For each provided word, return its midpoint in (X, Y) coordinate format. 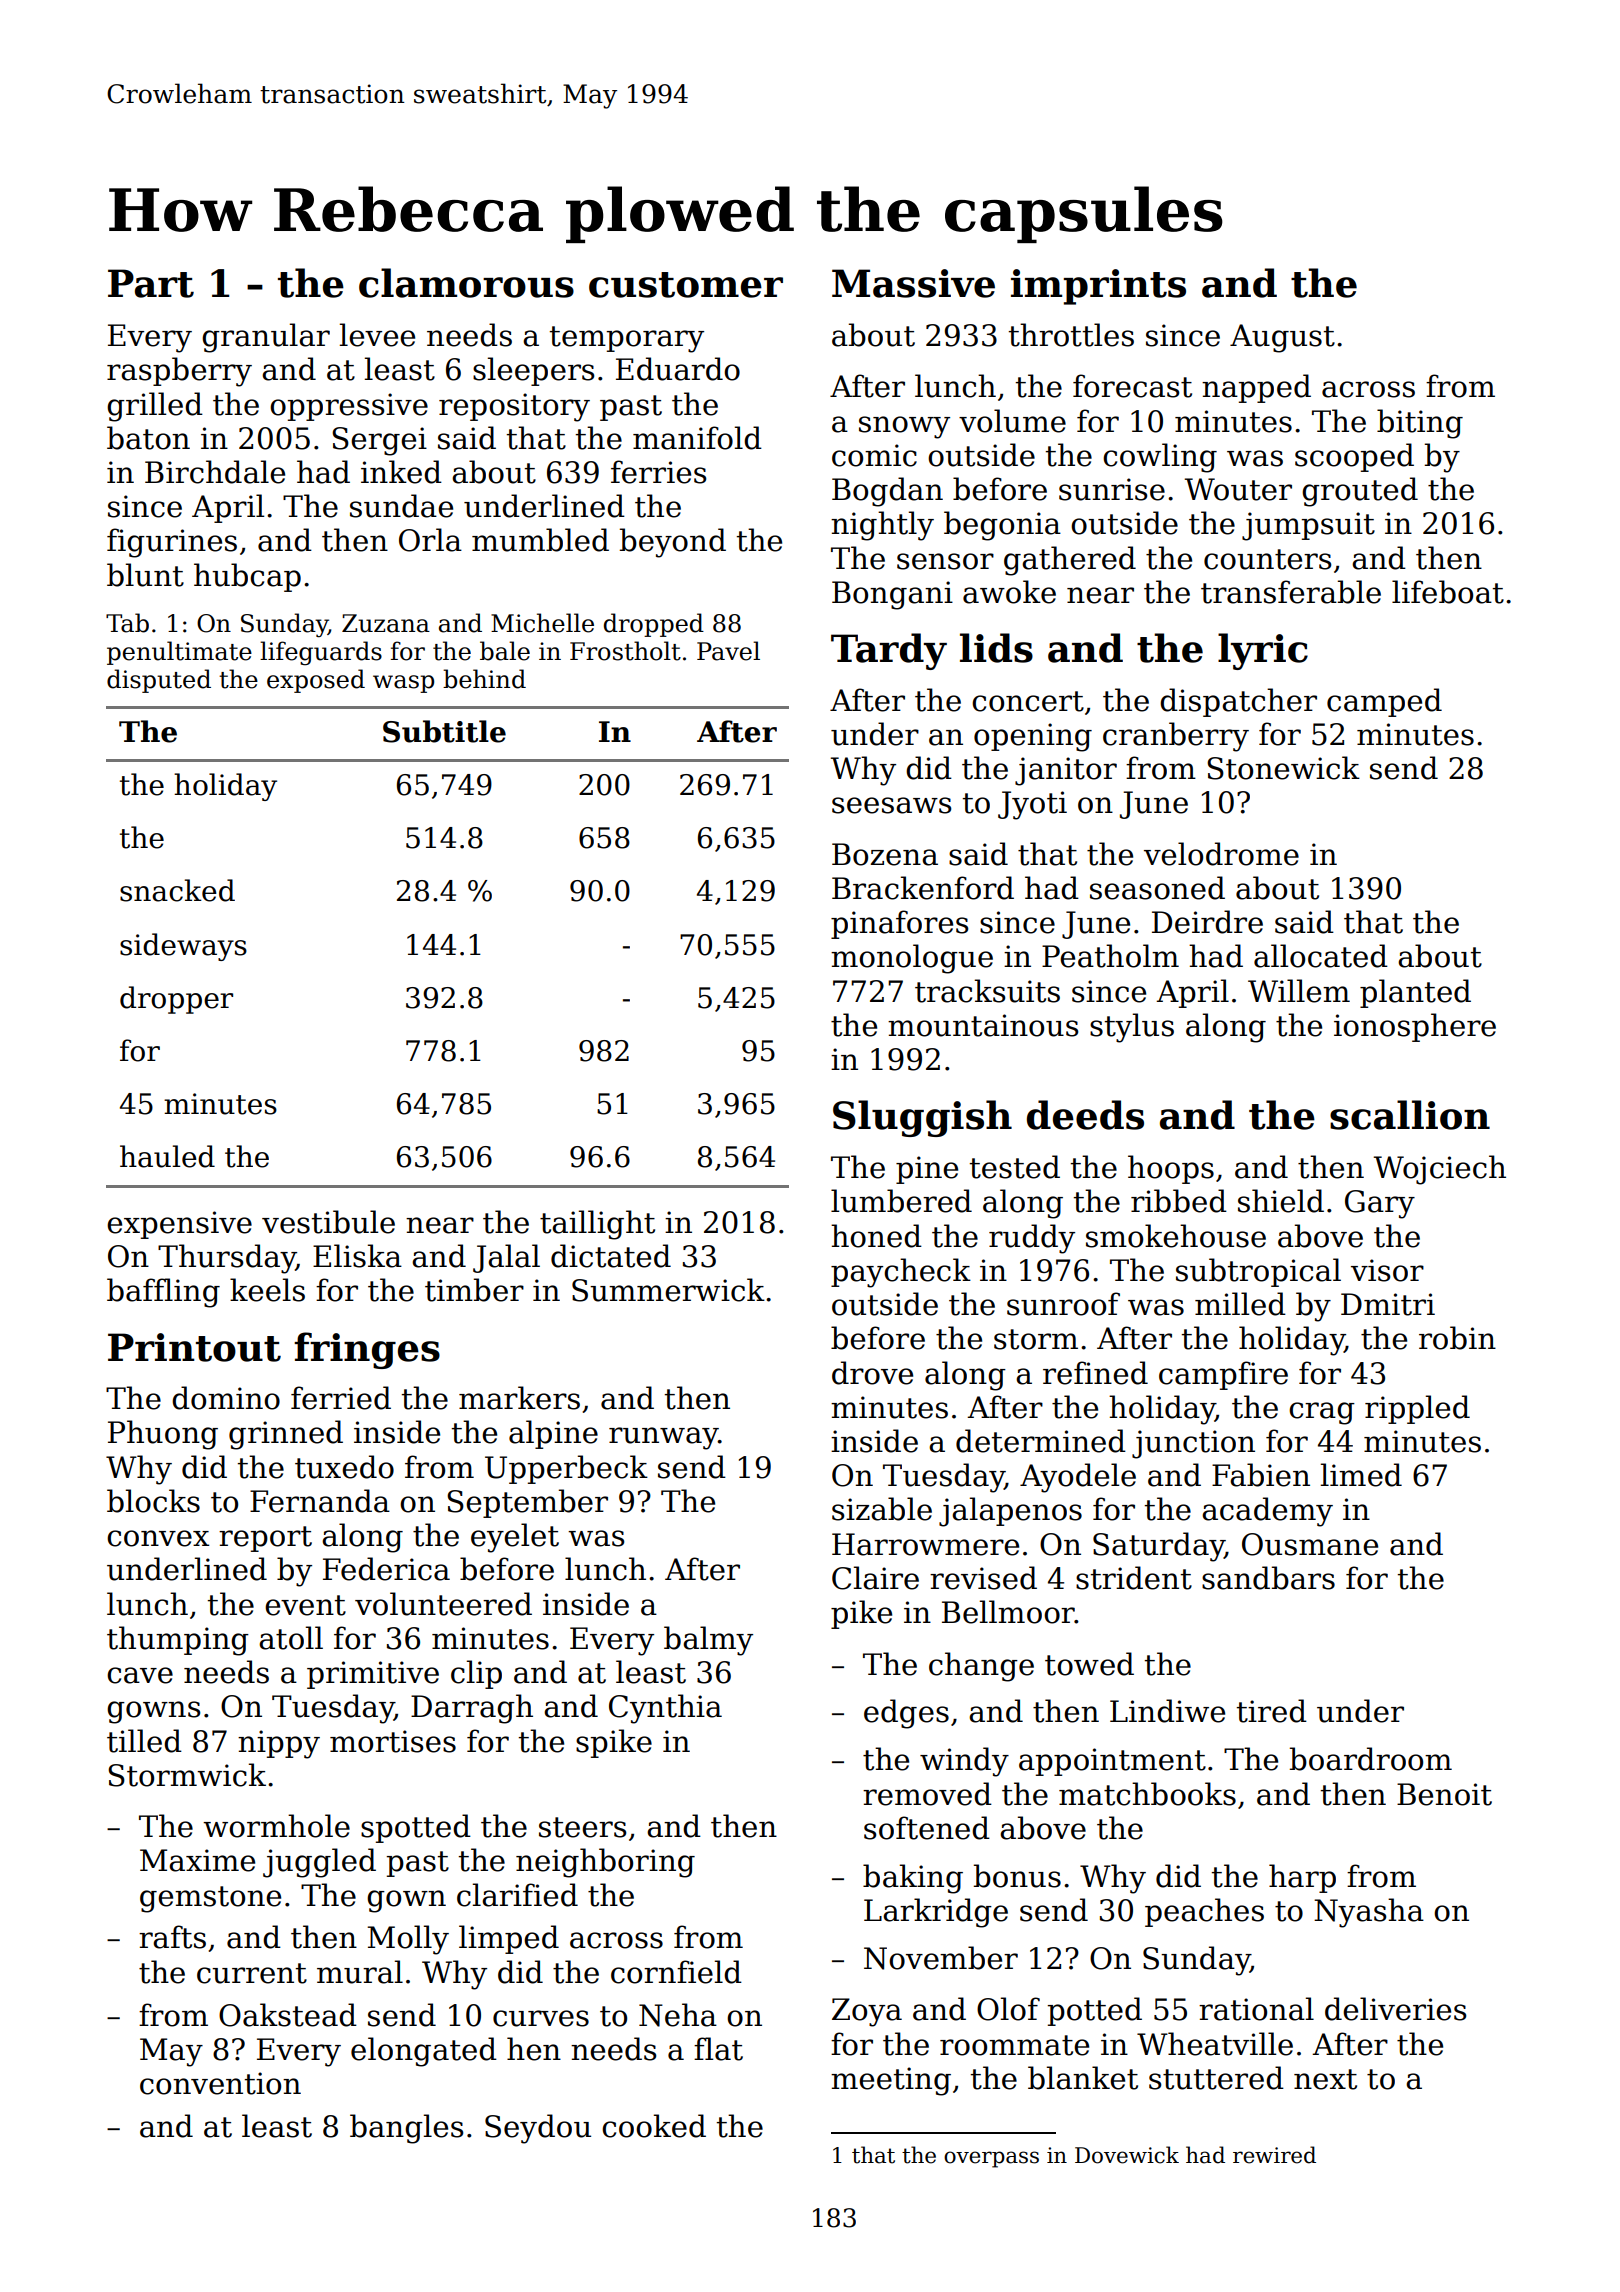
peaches (1204, 1912)
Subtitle (444, 731)
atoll (291, 1638)
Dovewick (1127, 2155)
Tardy (889, 651)
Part (151, 283)
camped (1384, 702)
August (1282, 338)
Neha (678, 2015)
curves (541, 2018)
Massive (913, 283)
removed (927, 1794)
